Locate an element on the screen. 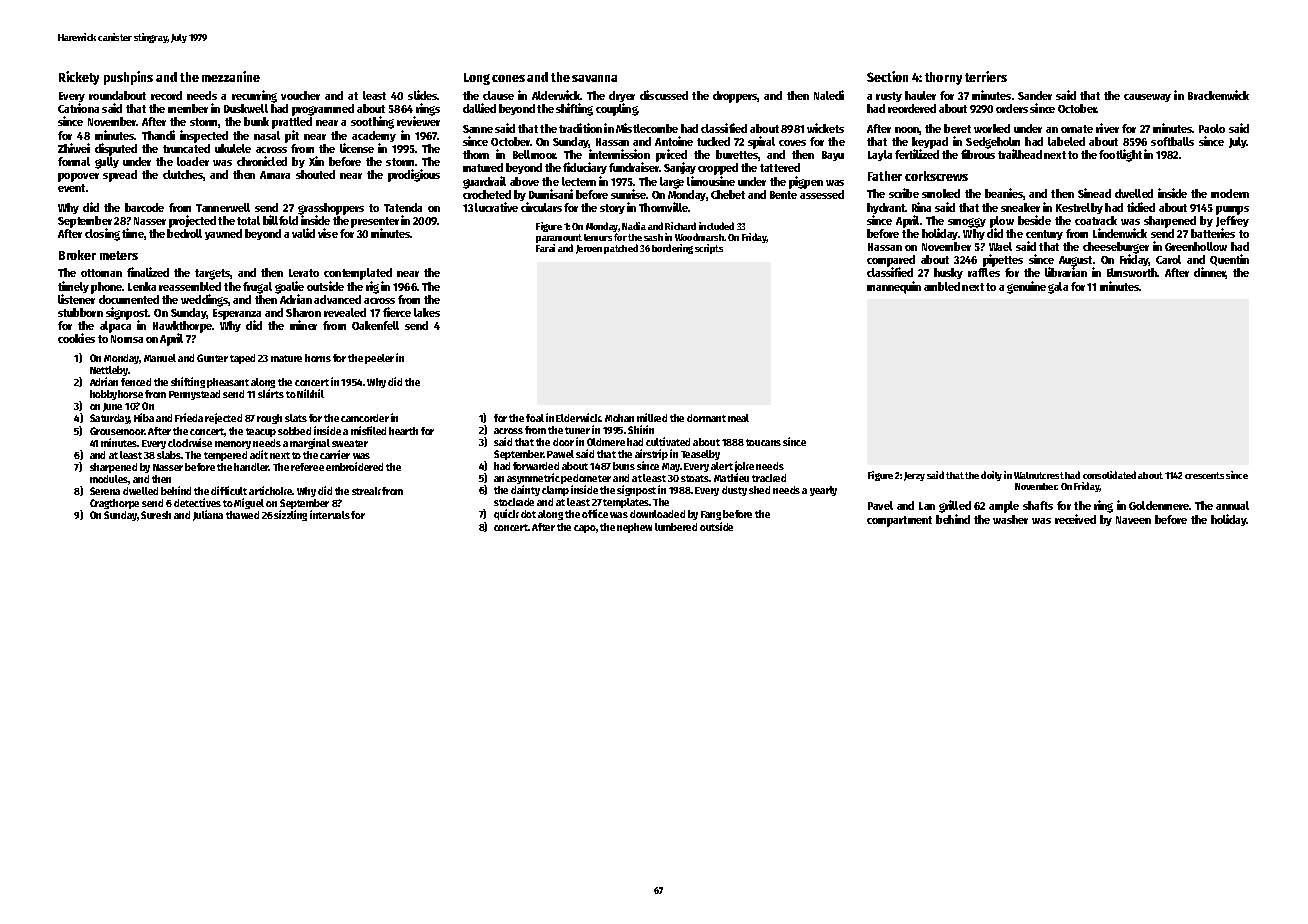 The height and width of the screenshot is (924, 1308). rough is located at coordinates (269, 419).
